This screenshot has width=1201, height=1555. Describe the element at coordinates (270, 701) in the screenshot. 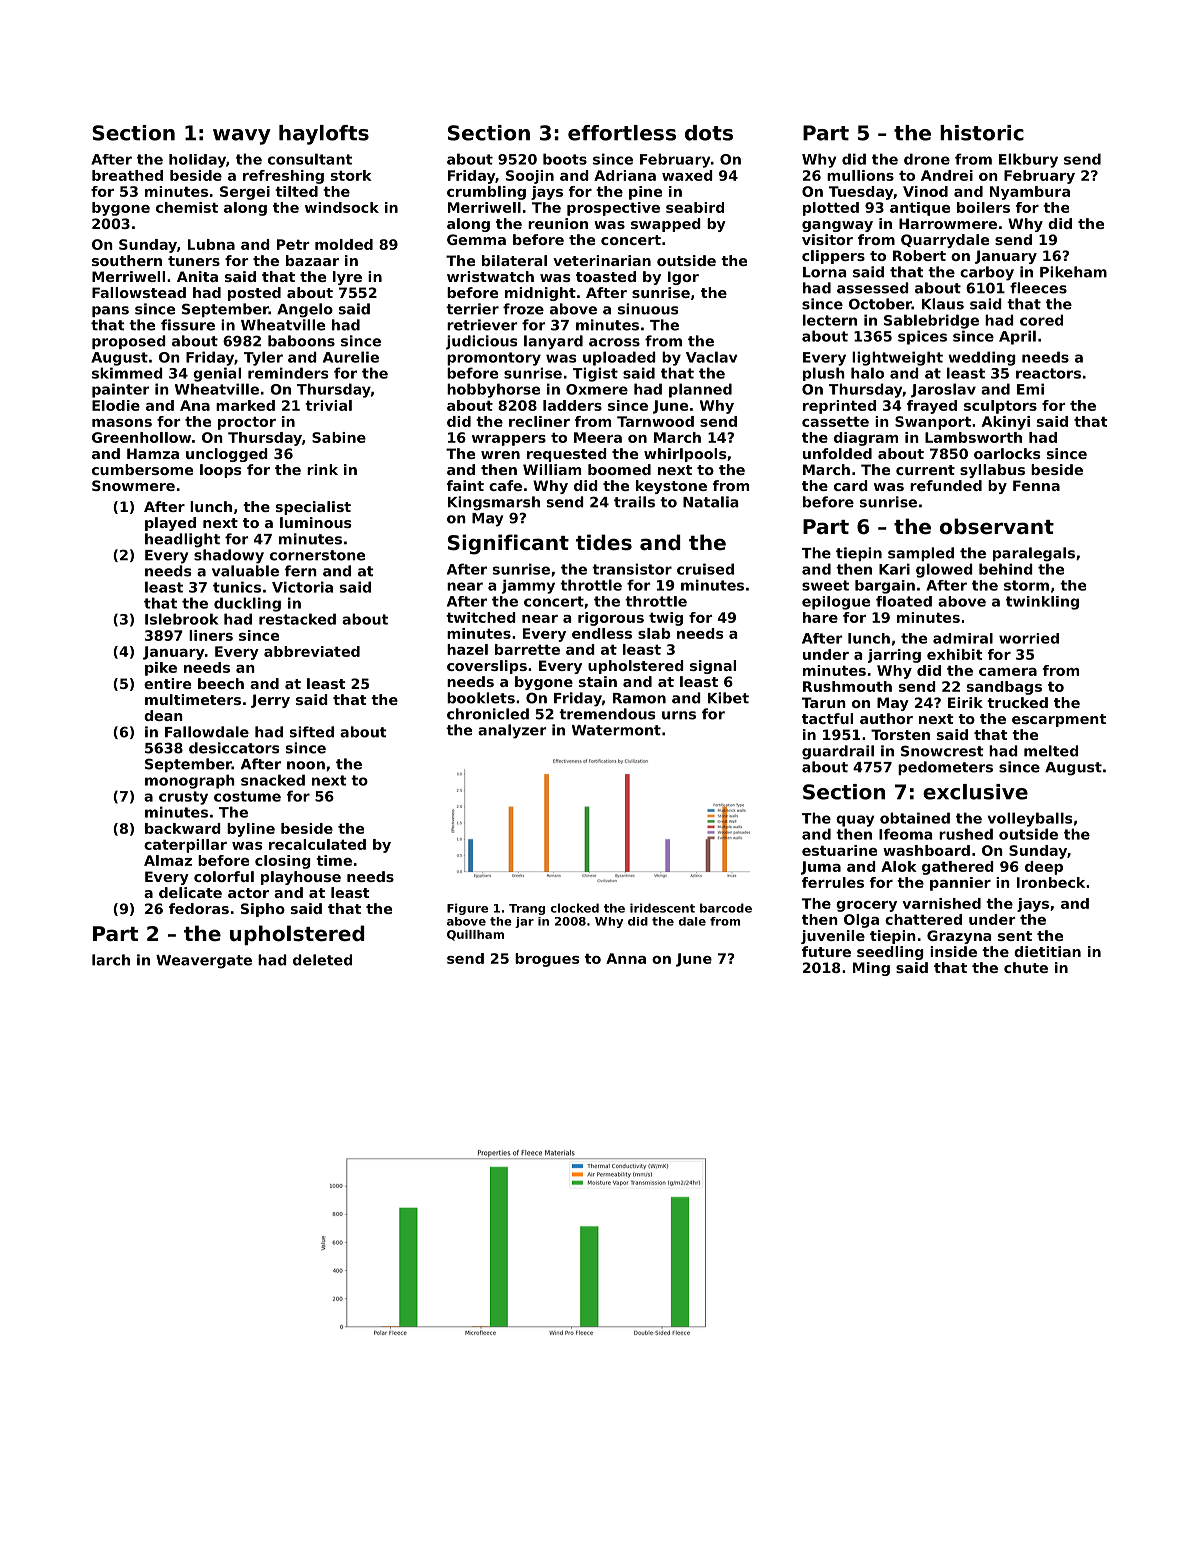

I see `Jerry` at that location.
